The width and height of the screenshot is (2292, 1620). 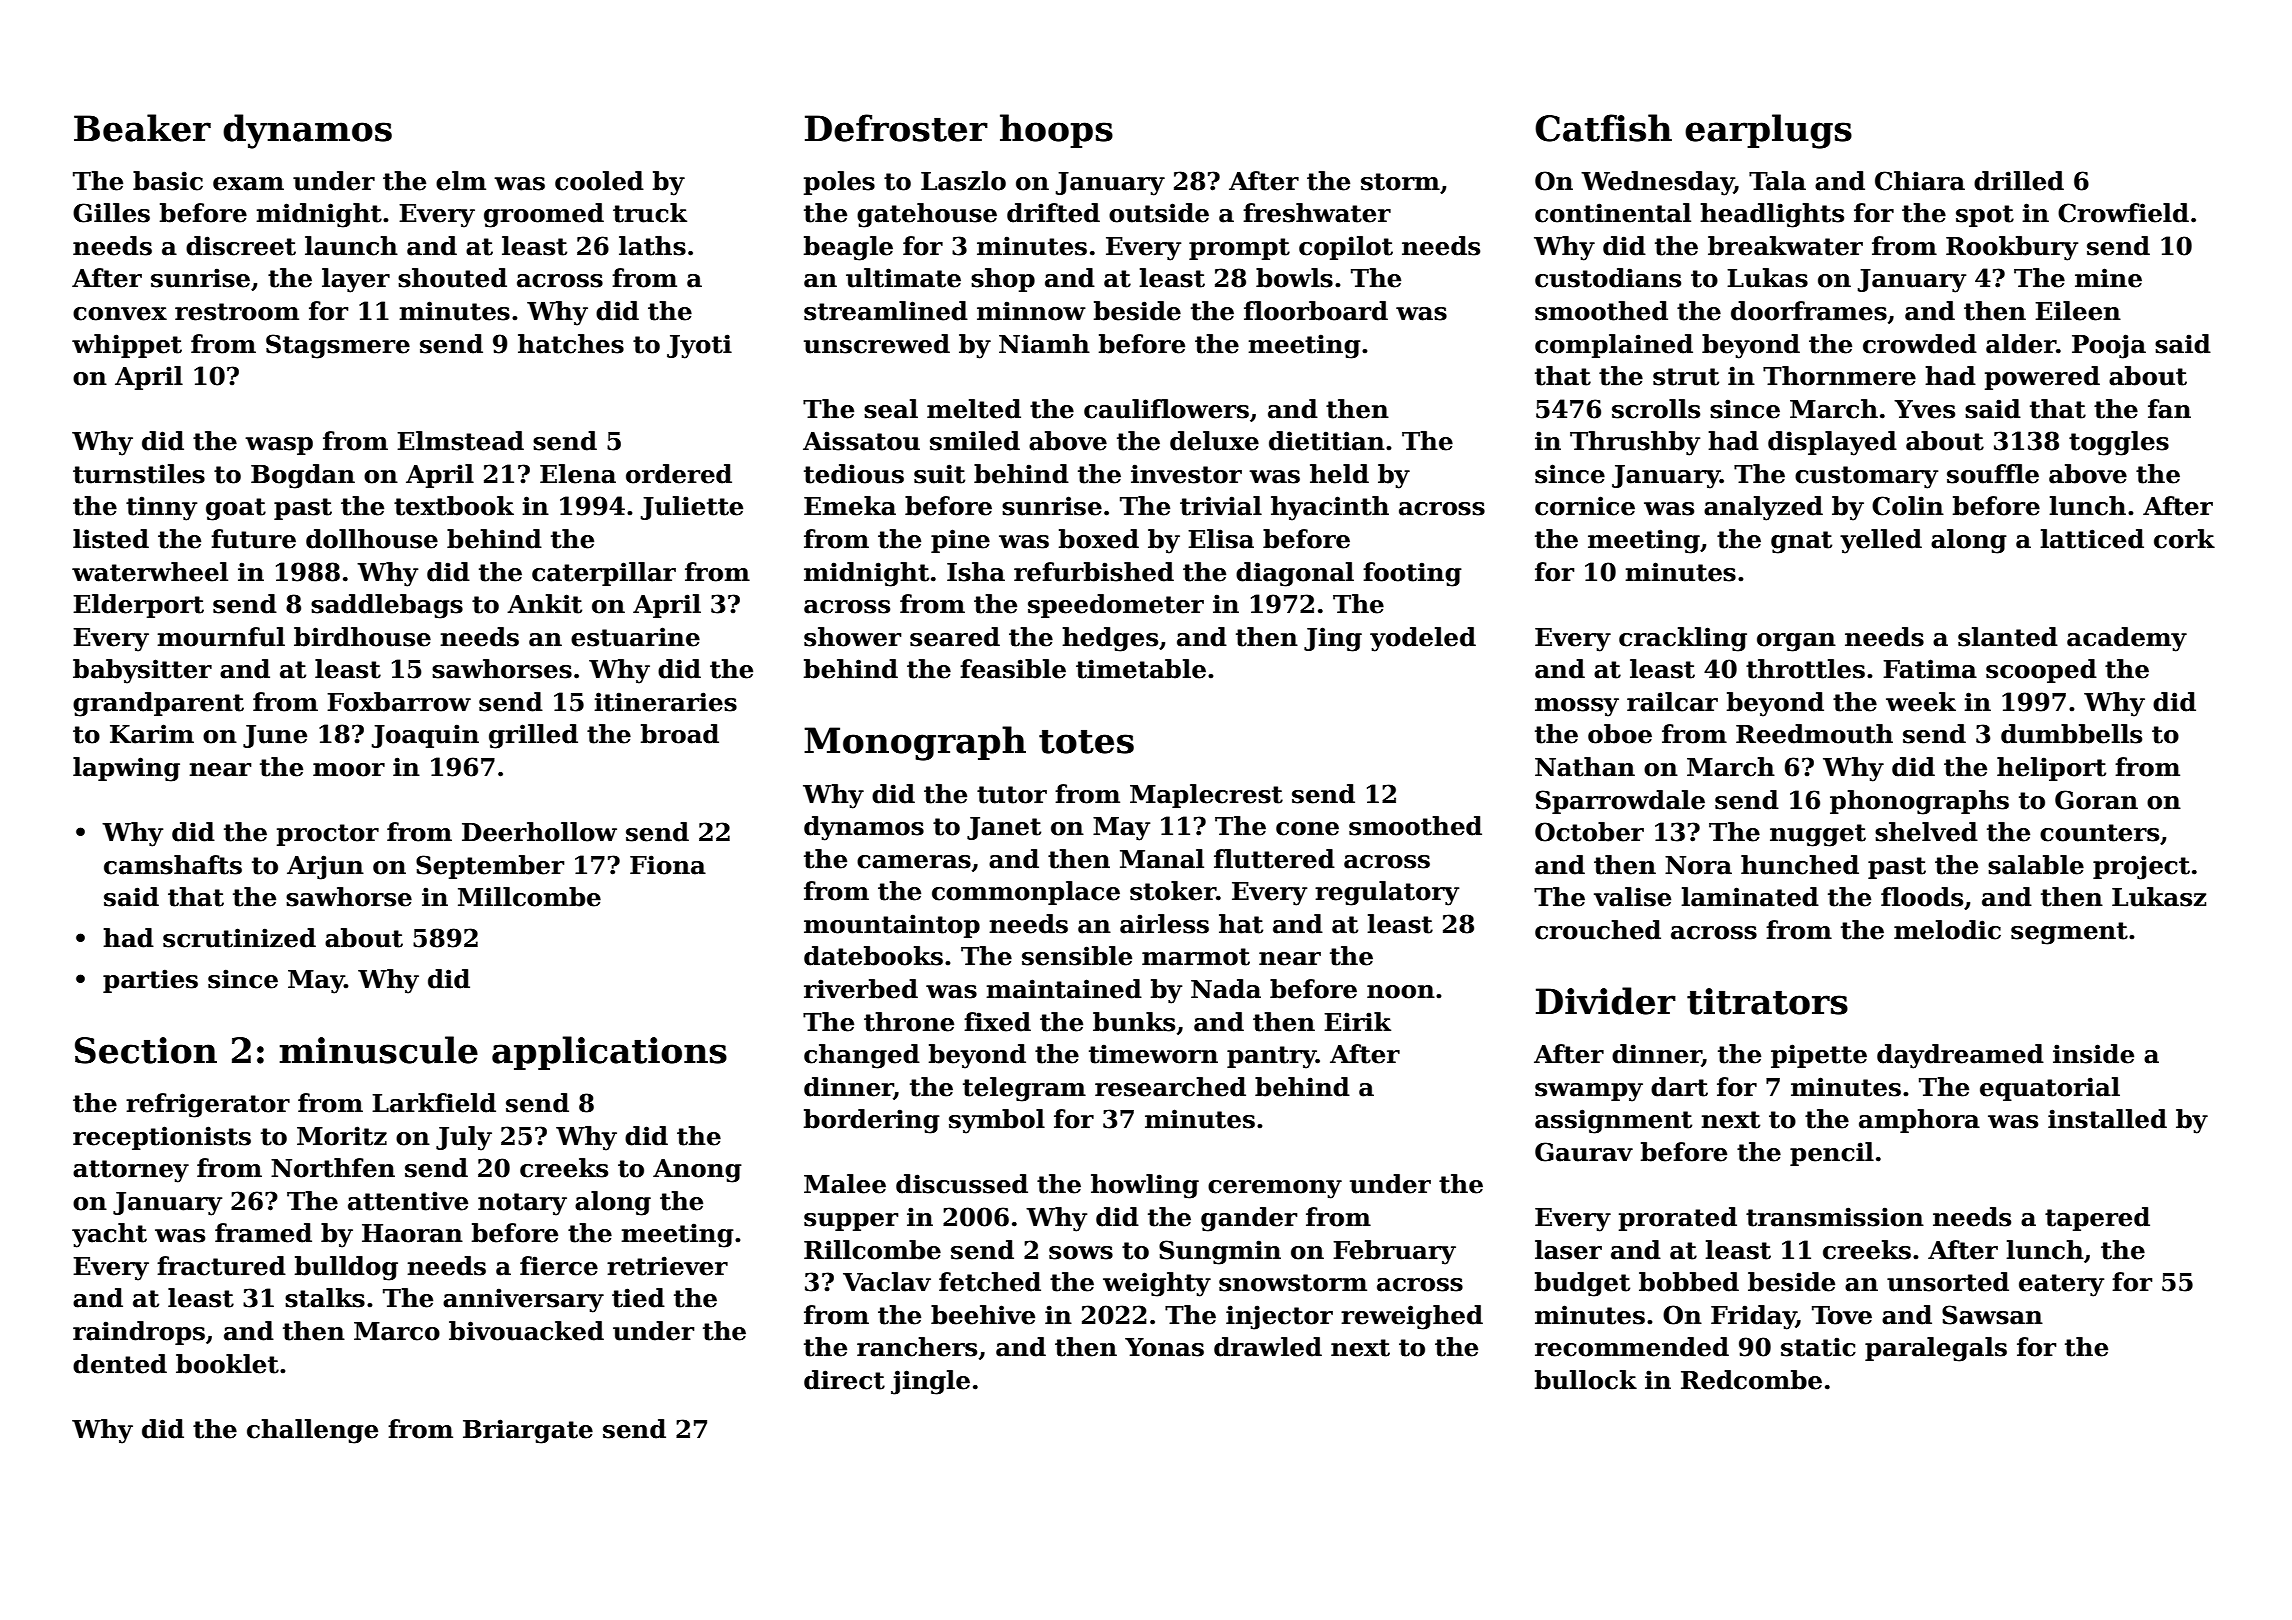 What do you see at coordinates (896, 128) in the screenshot?
I see `Defroster` at bounding box center [896, 128].
